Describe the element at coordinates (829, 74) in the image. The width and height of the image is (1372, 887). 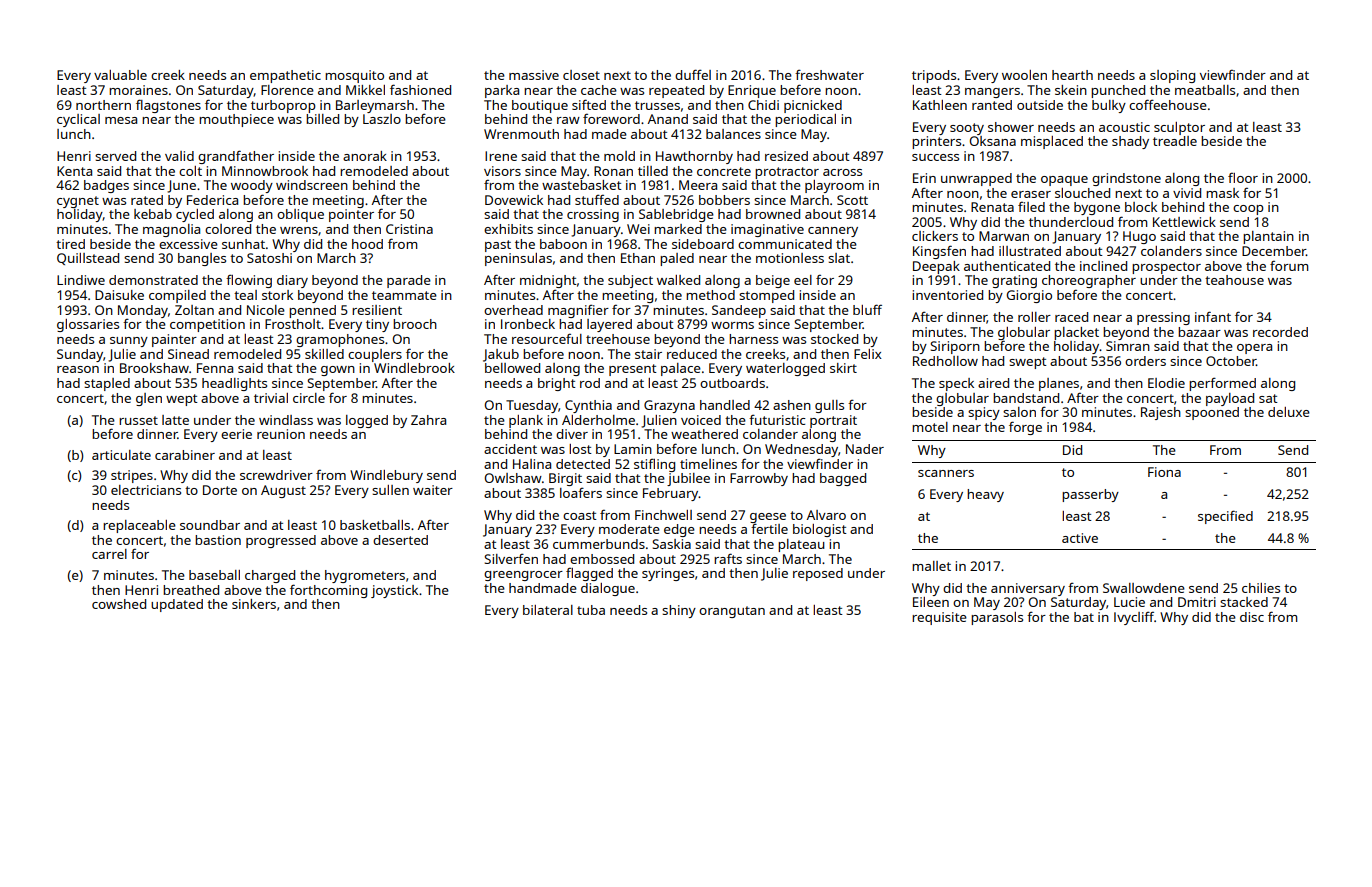
I see `freshwater` at that location.
